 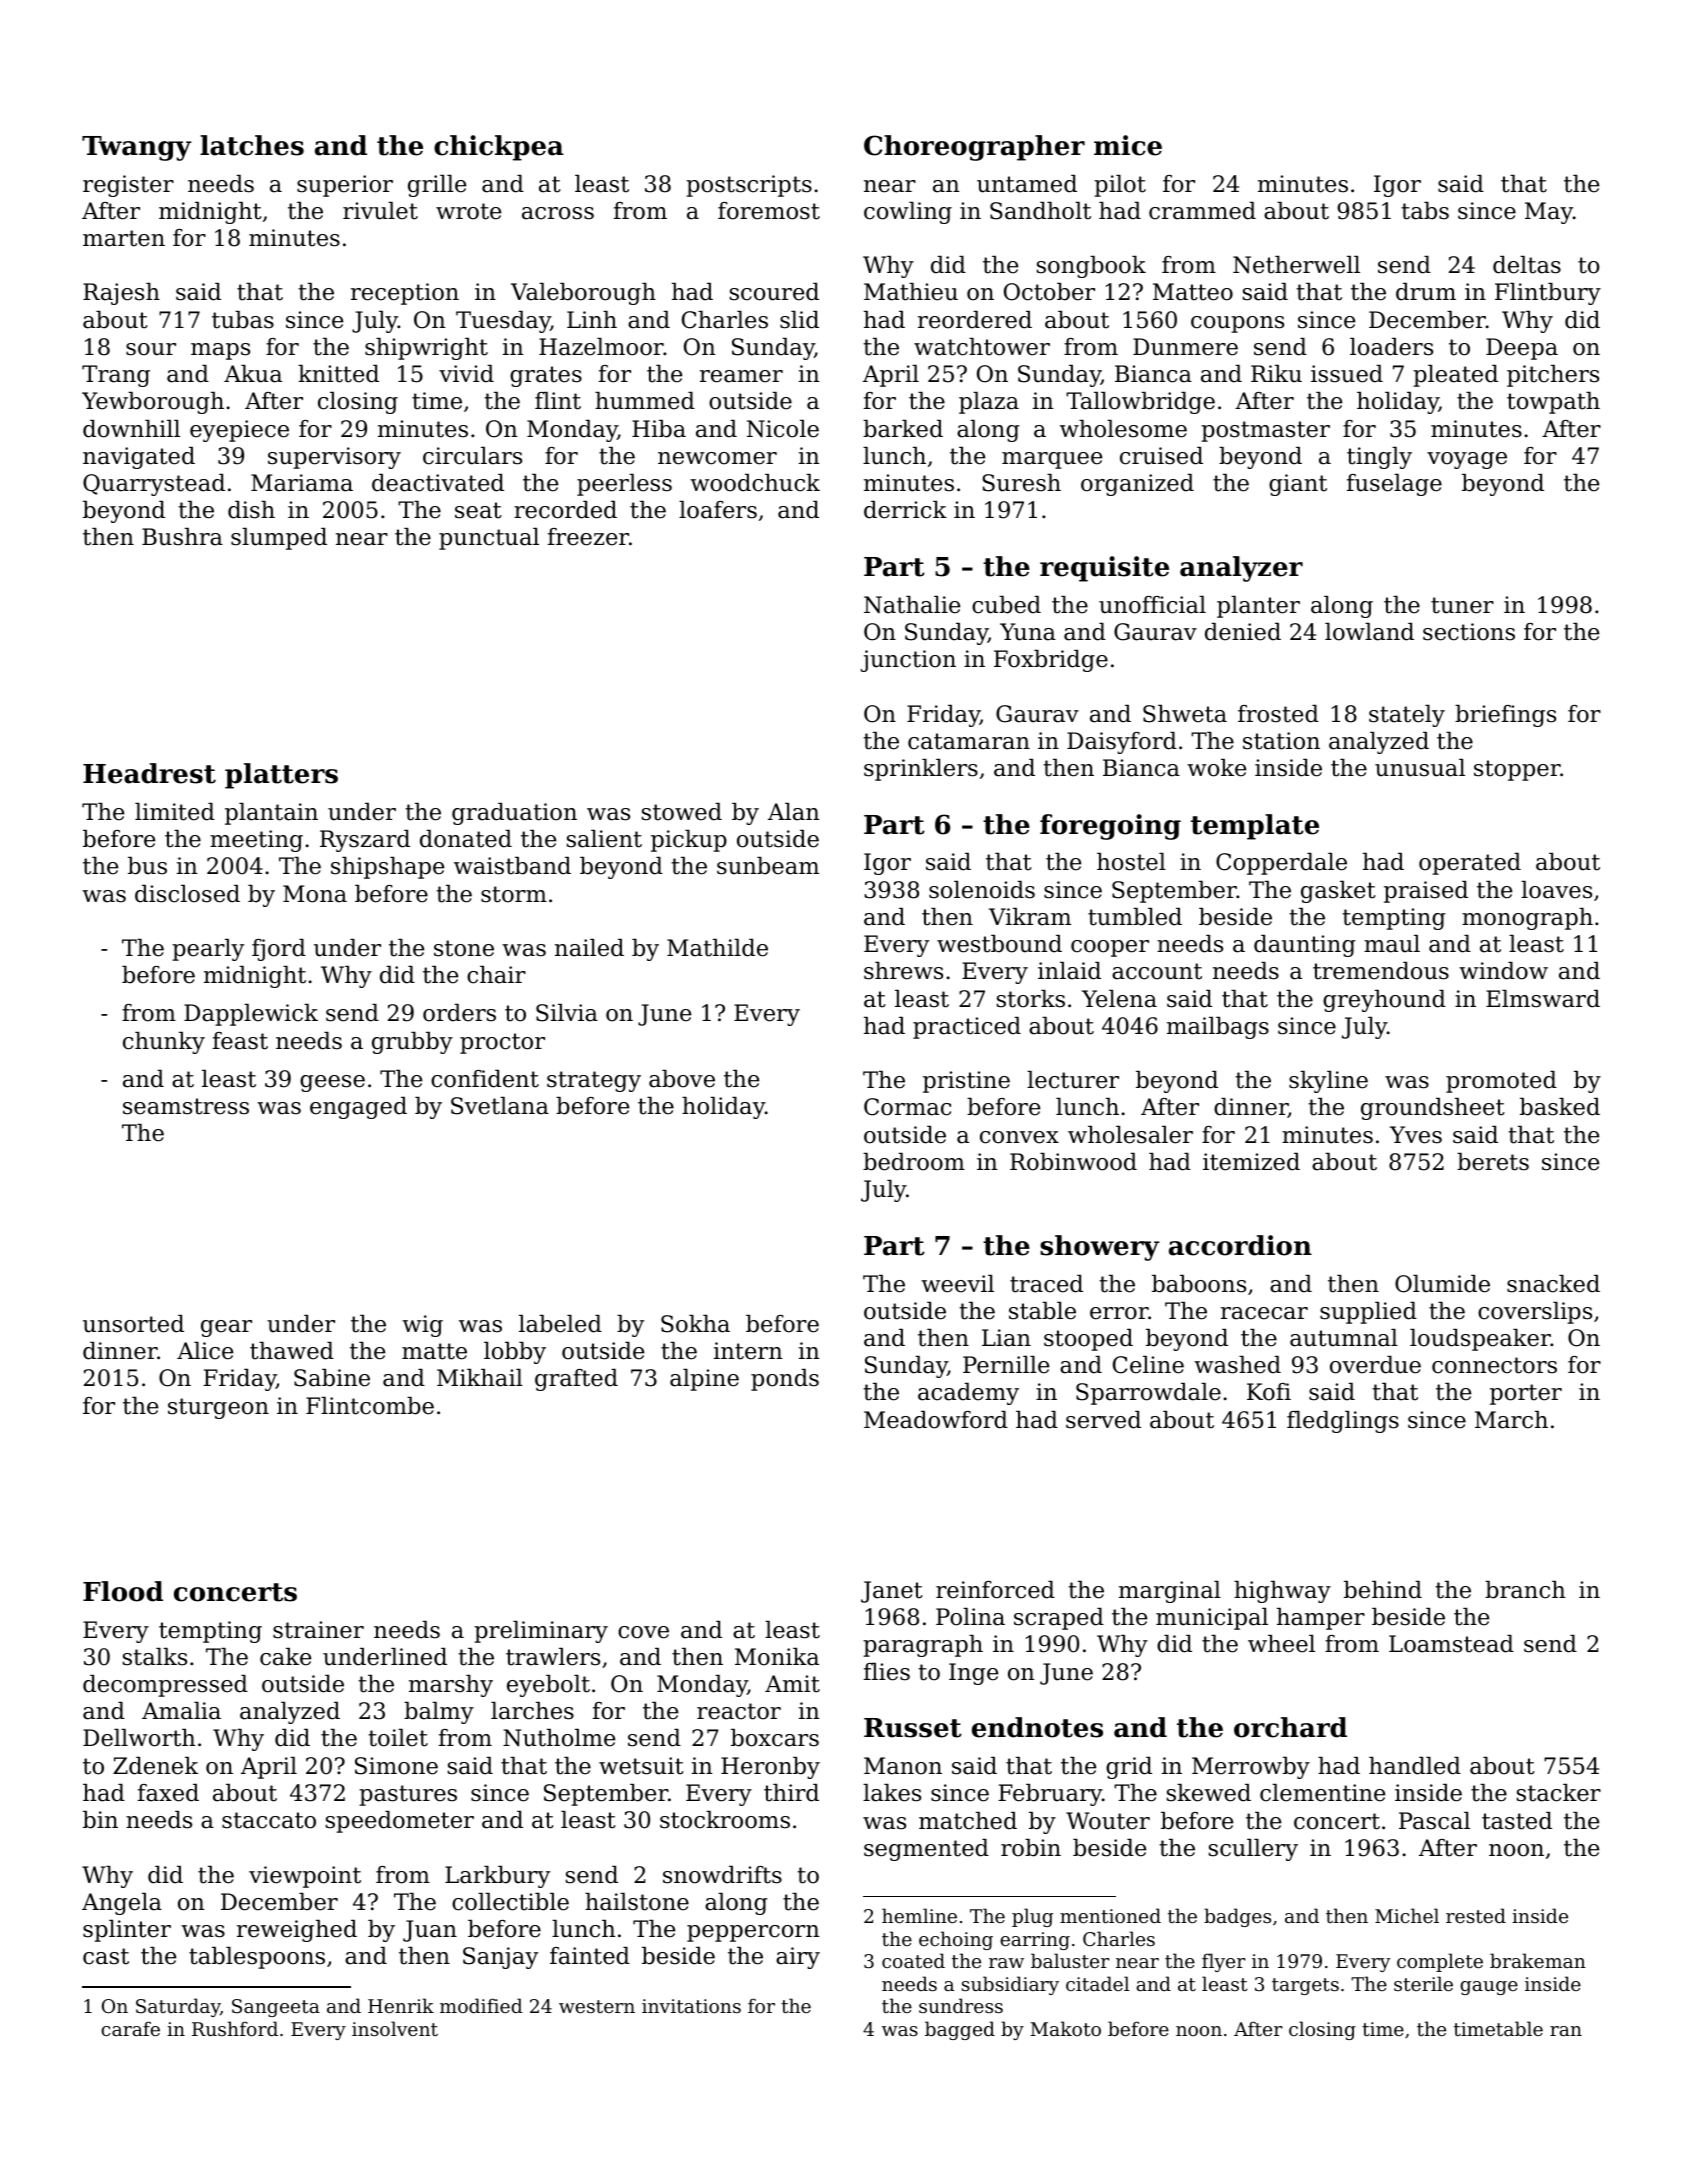 I want to click on Mathilde, so click(x=717, y=948).
